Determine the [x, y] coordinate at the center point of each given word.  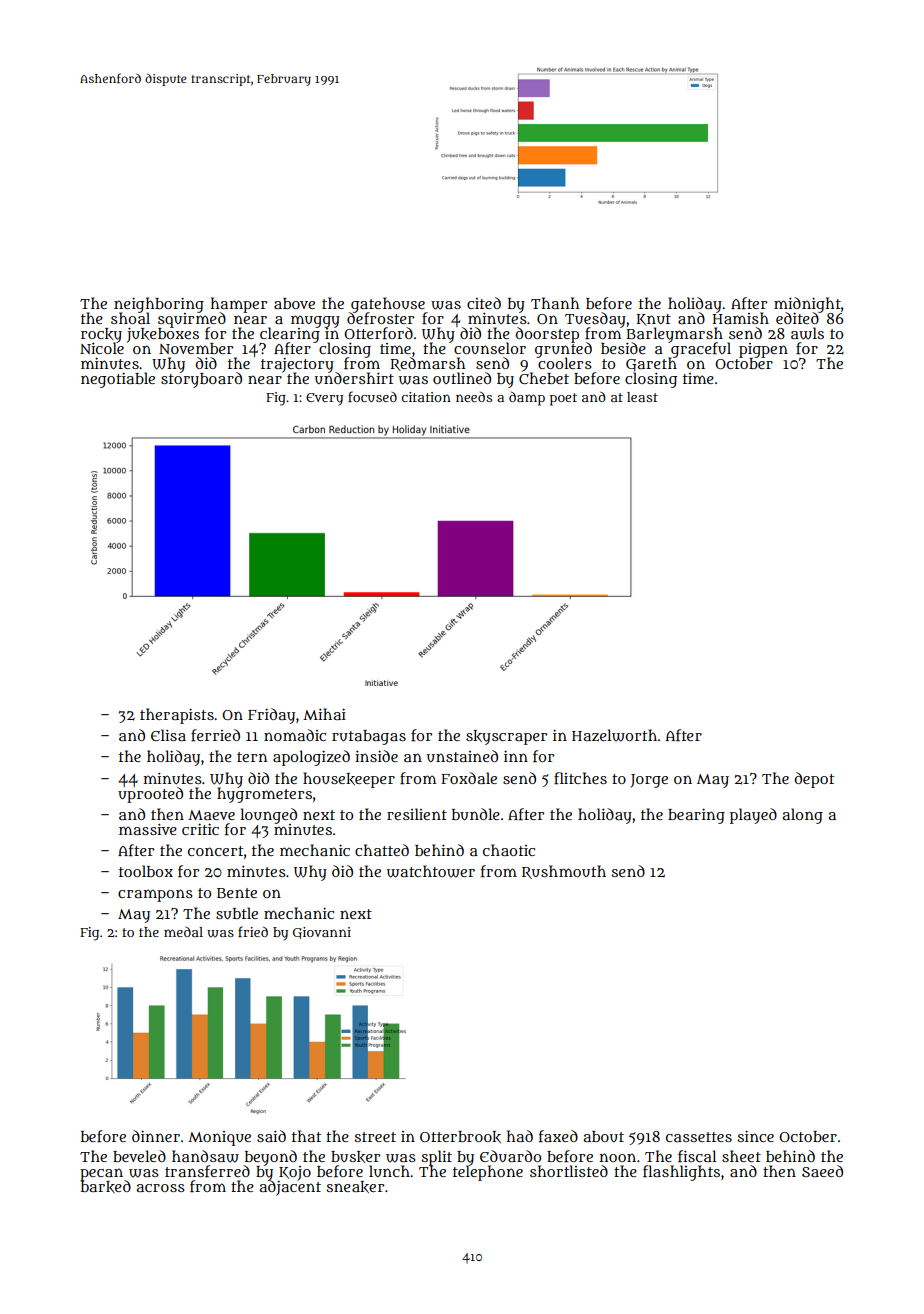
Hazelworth [614, 735]
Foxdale [469, 778]
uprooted [150, 795]
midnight [807, 304]
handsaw [205, 1156]
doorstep [547, 335]
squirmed [192, 319]
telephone [488, 1173]
